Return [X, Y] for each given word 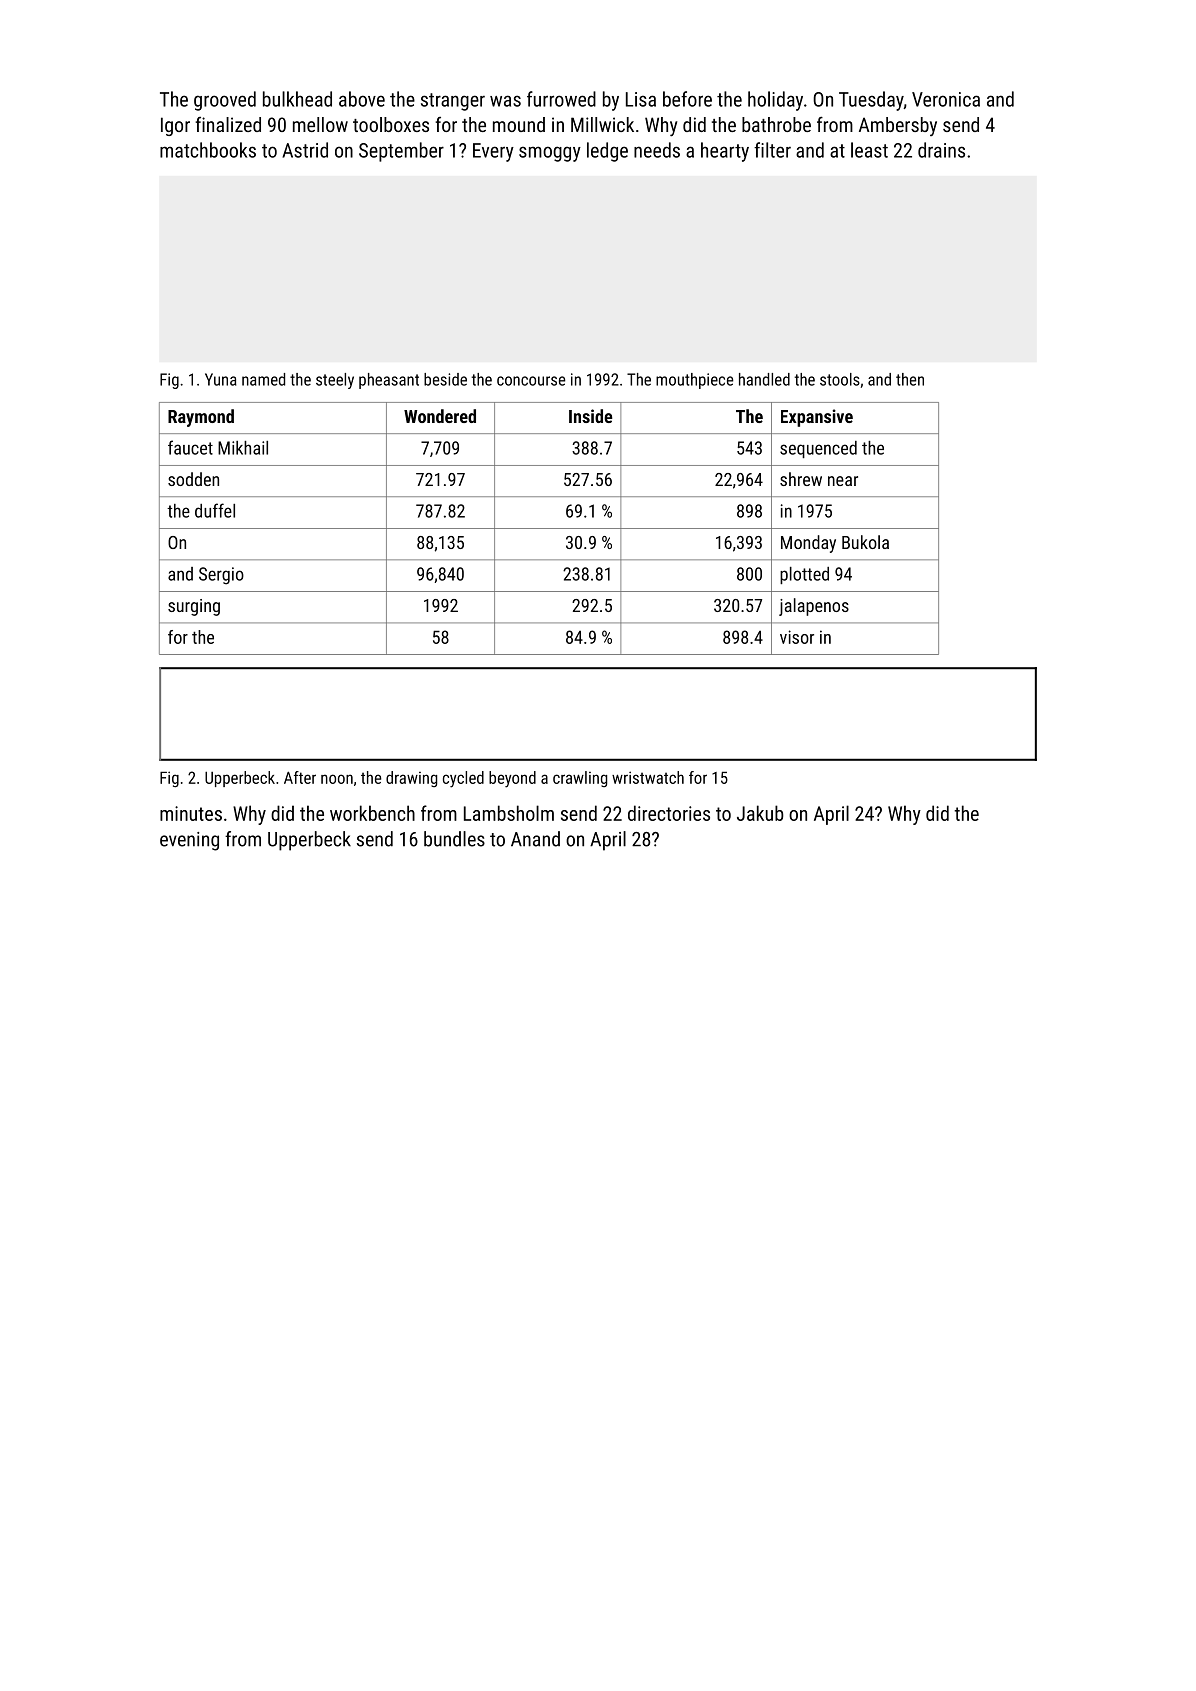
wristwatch [648, 777]
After [300, 777]
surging [194, 607]
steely [335, 381]
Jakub [760, 813]
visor [797, 637]
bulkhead [297, 99]
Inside [590, 416]
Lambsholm [509, 813]
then [910, 379]
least [869, 150]
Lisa [641, 99]
